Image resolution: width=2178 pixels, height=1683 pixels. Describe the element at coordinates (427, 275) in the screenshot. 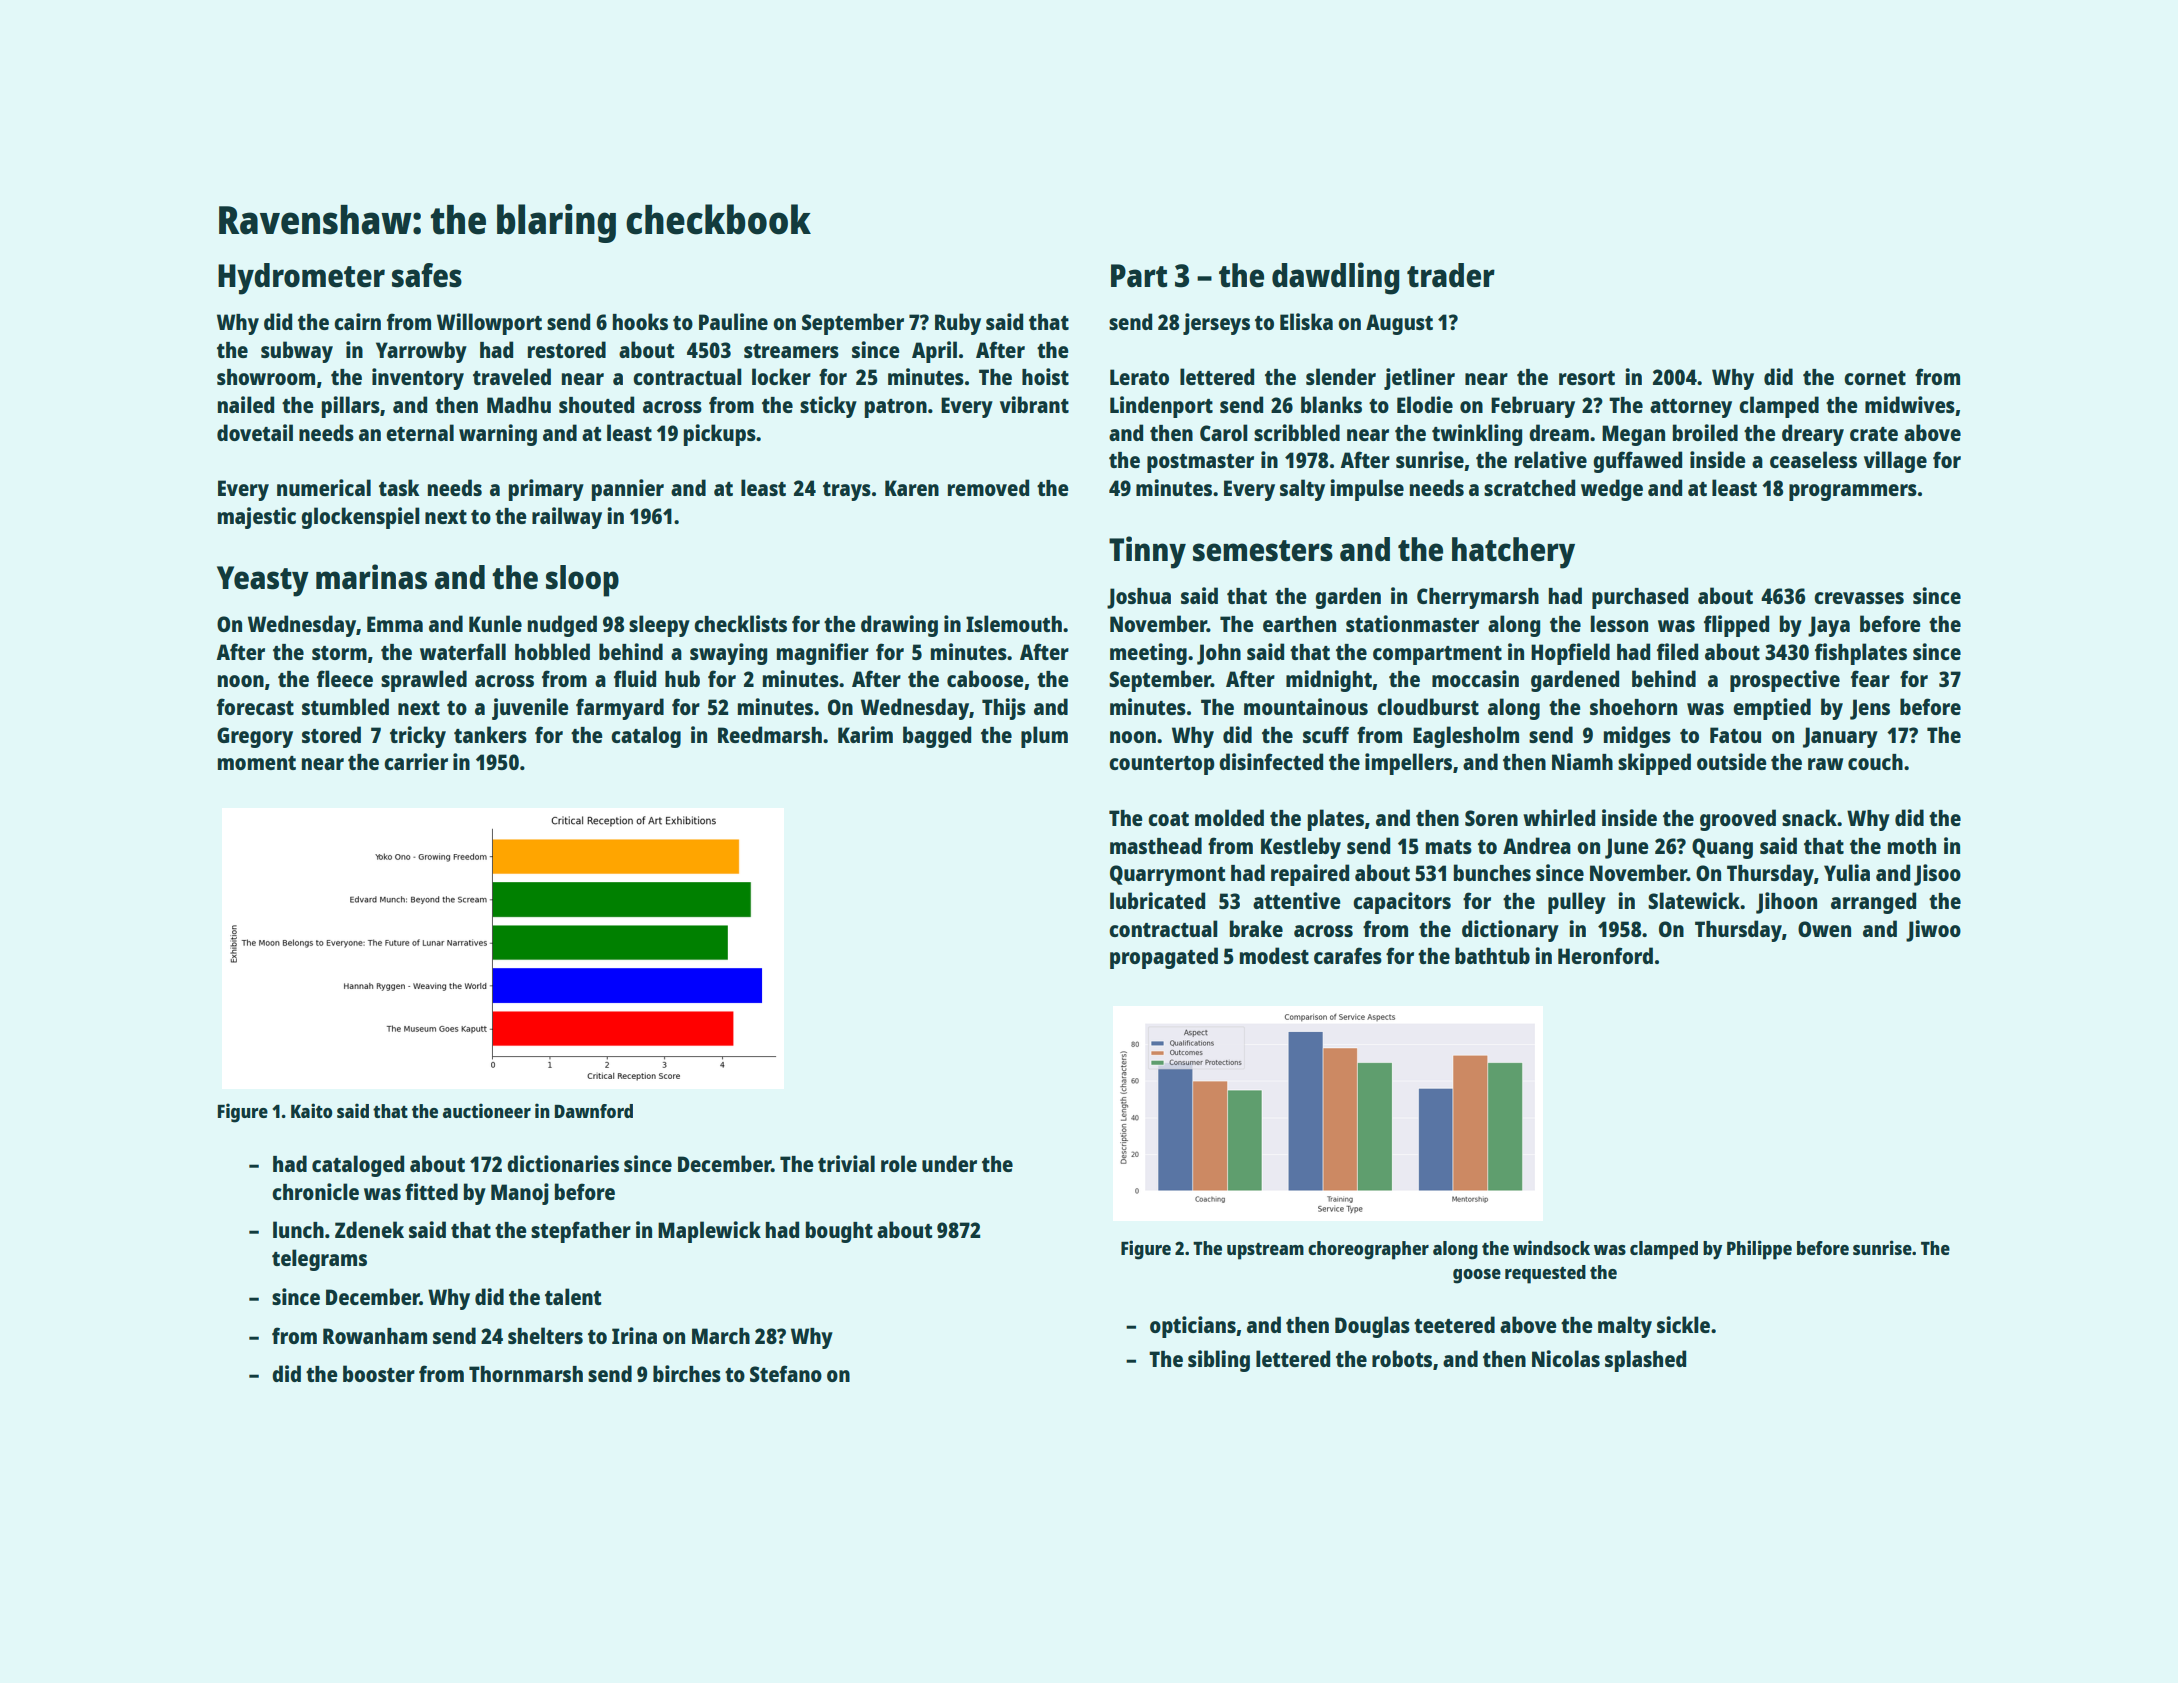

I see `safes` at that location.
